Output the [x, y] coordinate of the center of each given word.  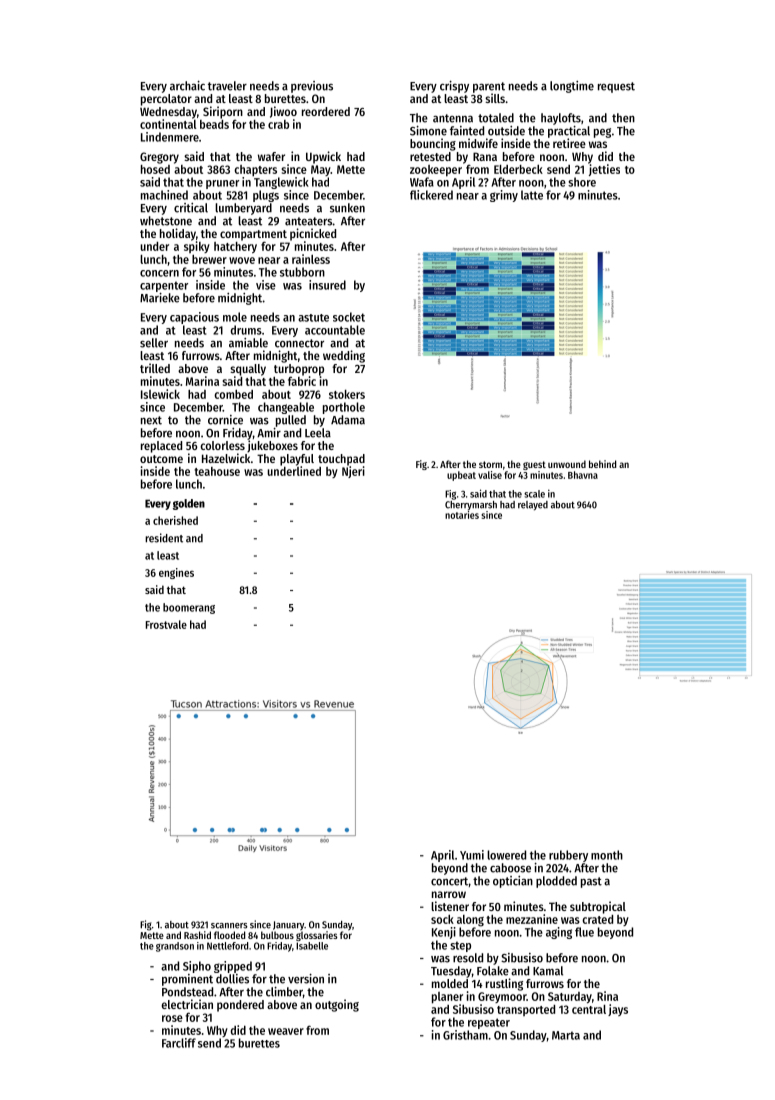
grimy [504, 196]
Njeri [353, 472]
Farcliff [179, 1043]
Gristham [465, 1035]
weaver [286, 1031]
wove [242, 260]
